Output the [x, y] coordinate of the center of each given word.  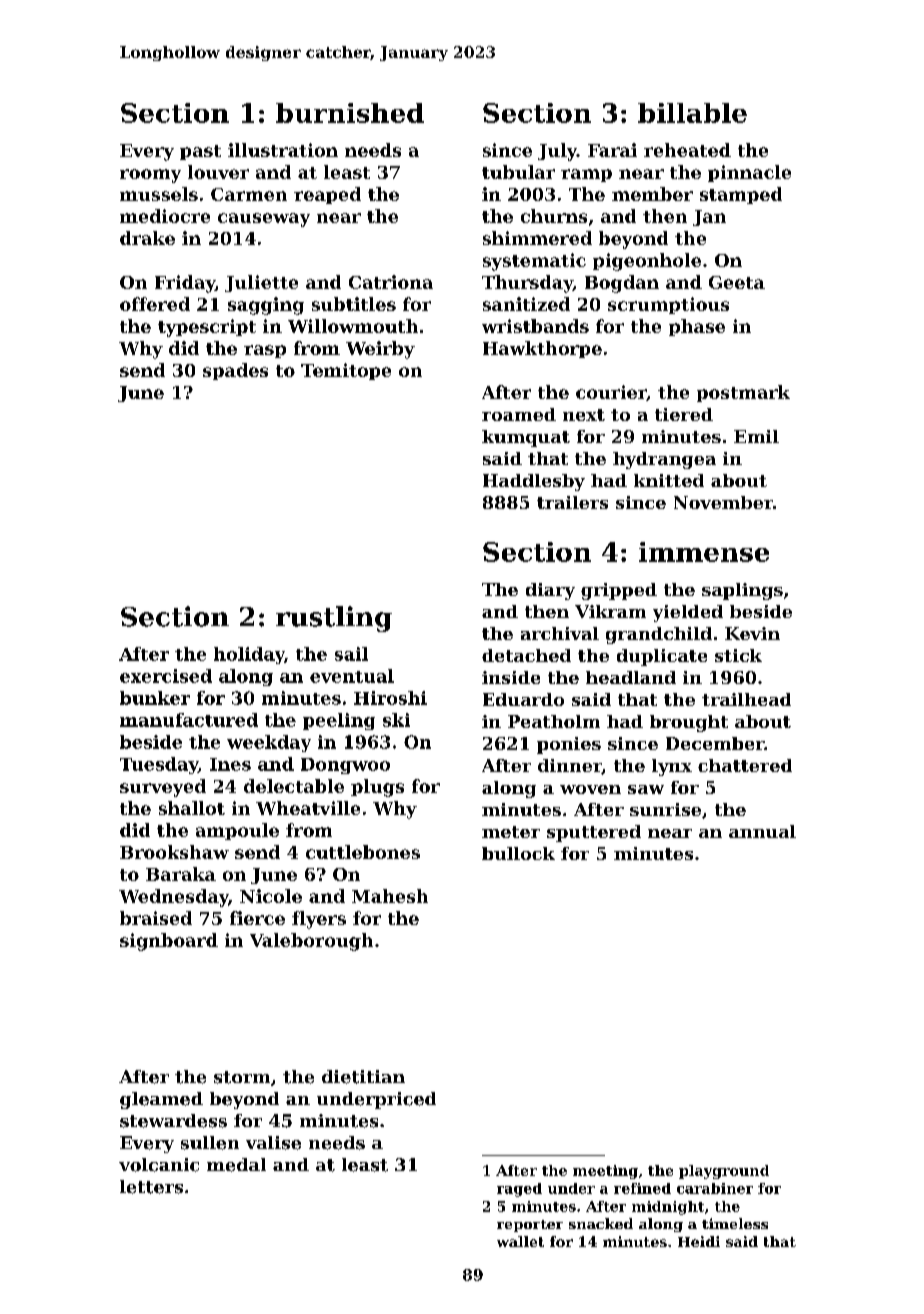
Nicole [271, 896]
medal [236, 1165]
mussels [159, 194]
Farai [612, 150]
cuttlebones [363, 852]
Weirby [380, 350]
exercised [166, 676]
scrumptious [668, 305]
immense [704, 552]
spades [235, 371]
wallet [520, 1241]
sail [351, 654]
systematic [534, 262]
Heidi [699, 1241]
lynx [672, 767]
